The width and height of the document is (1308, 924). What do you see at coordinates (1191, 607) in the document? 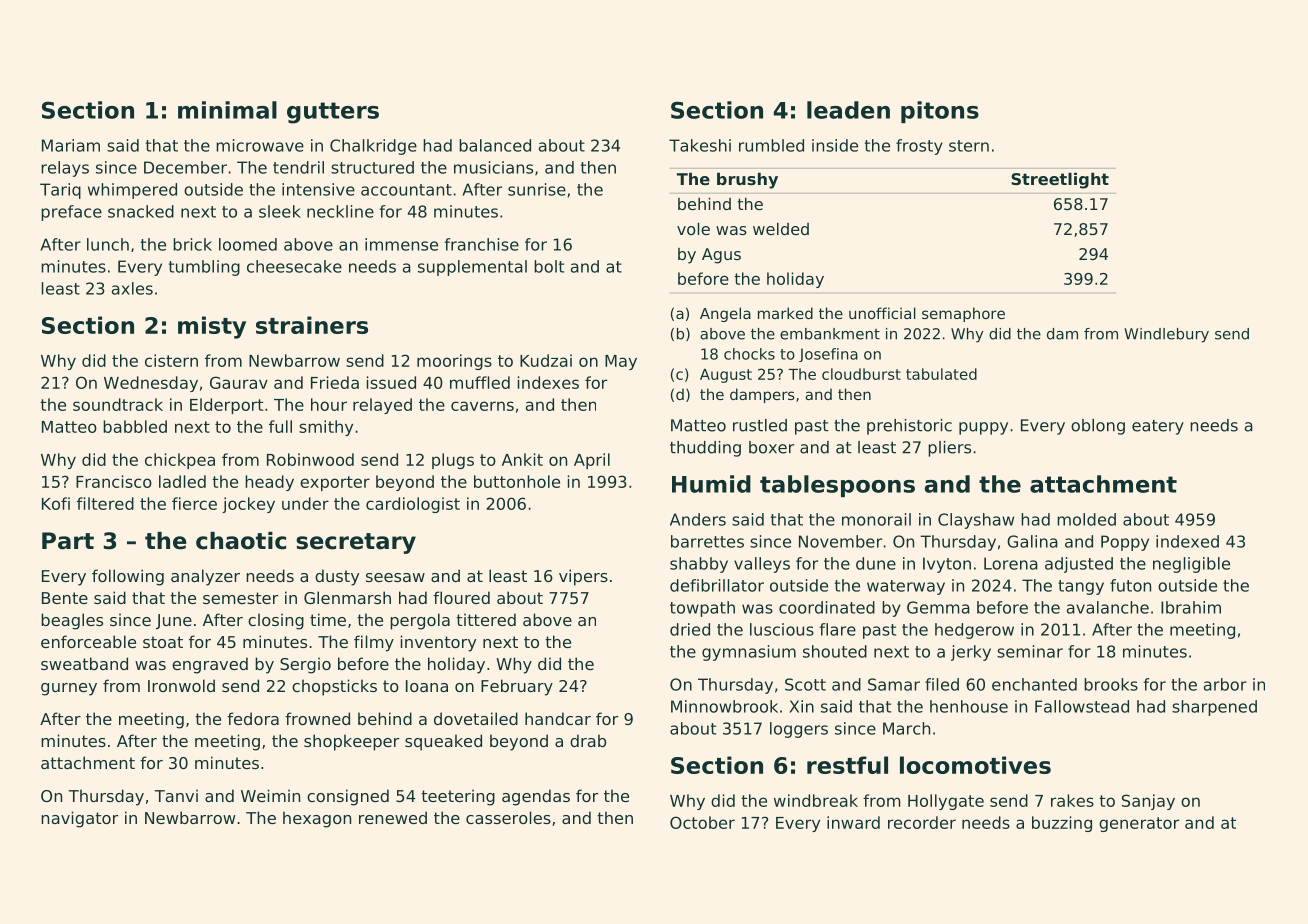
I see `Ibrahim` at bounding box center [1191, 607].
